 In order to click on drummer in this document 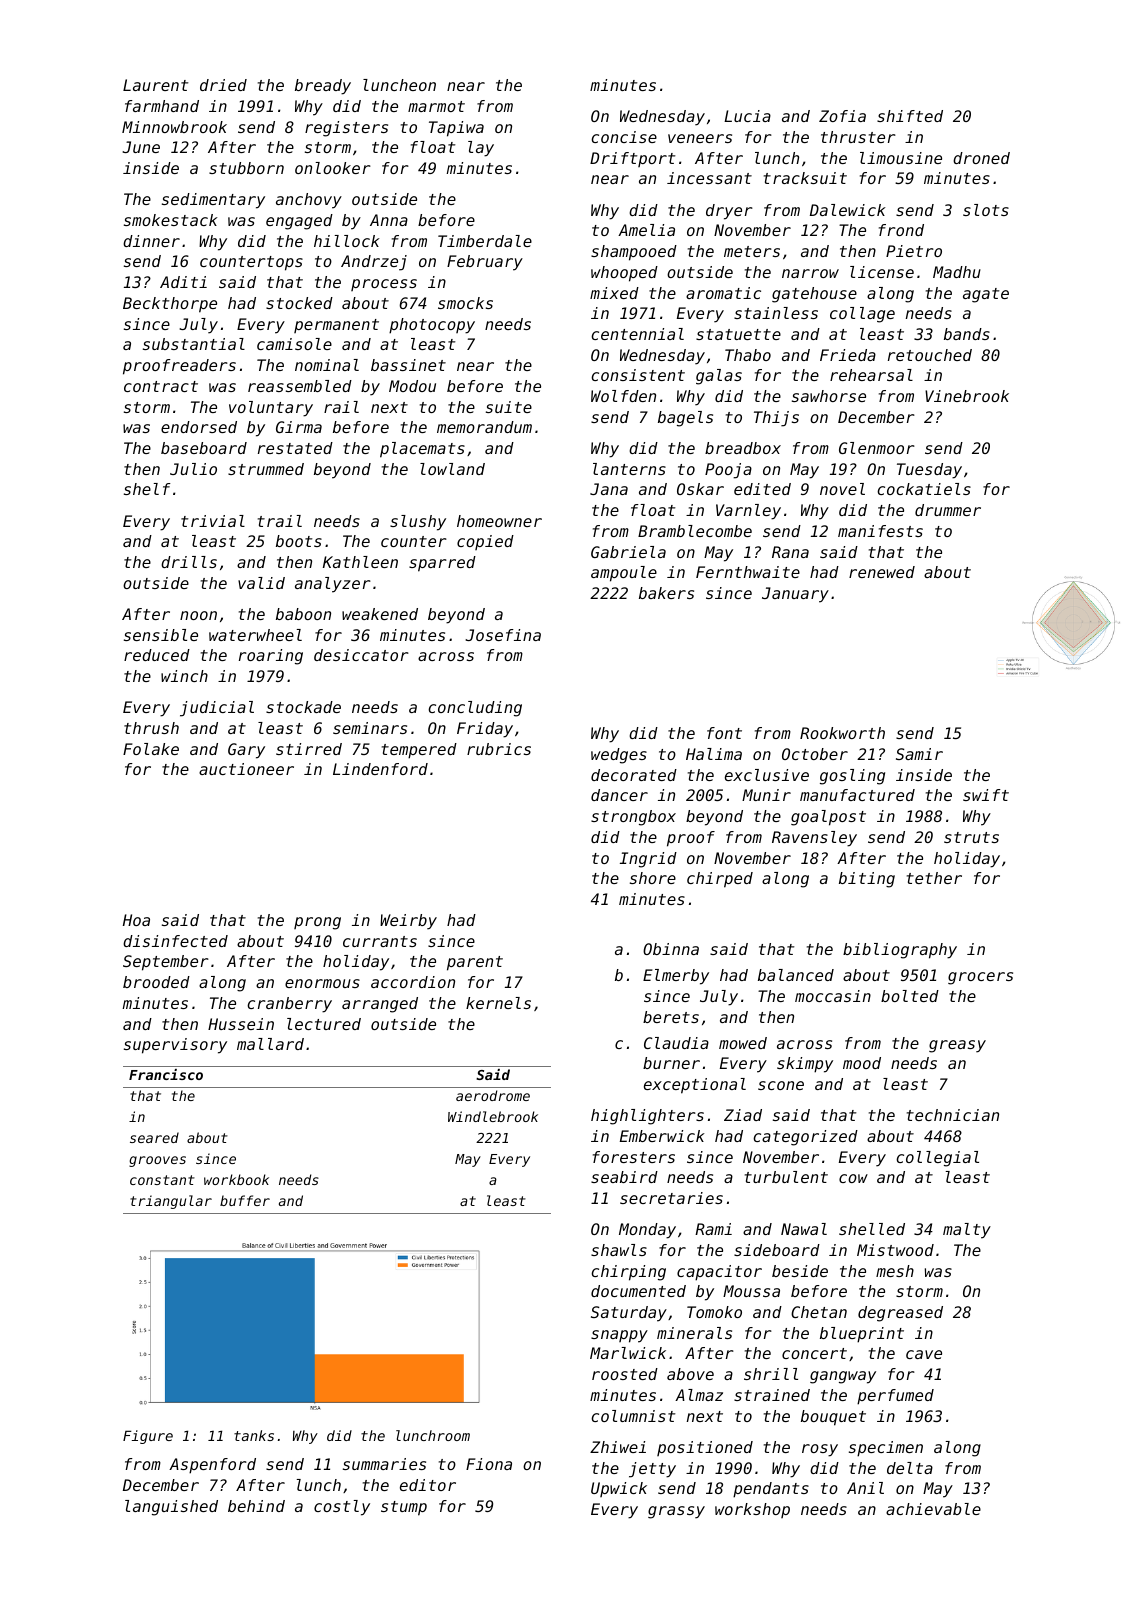, I will do `click(948, 510)`.
